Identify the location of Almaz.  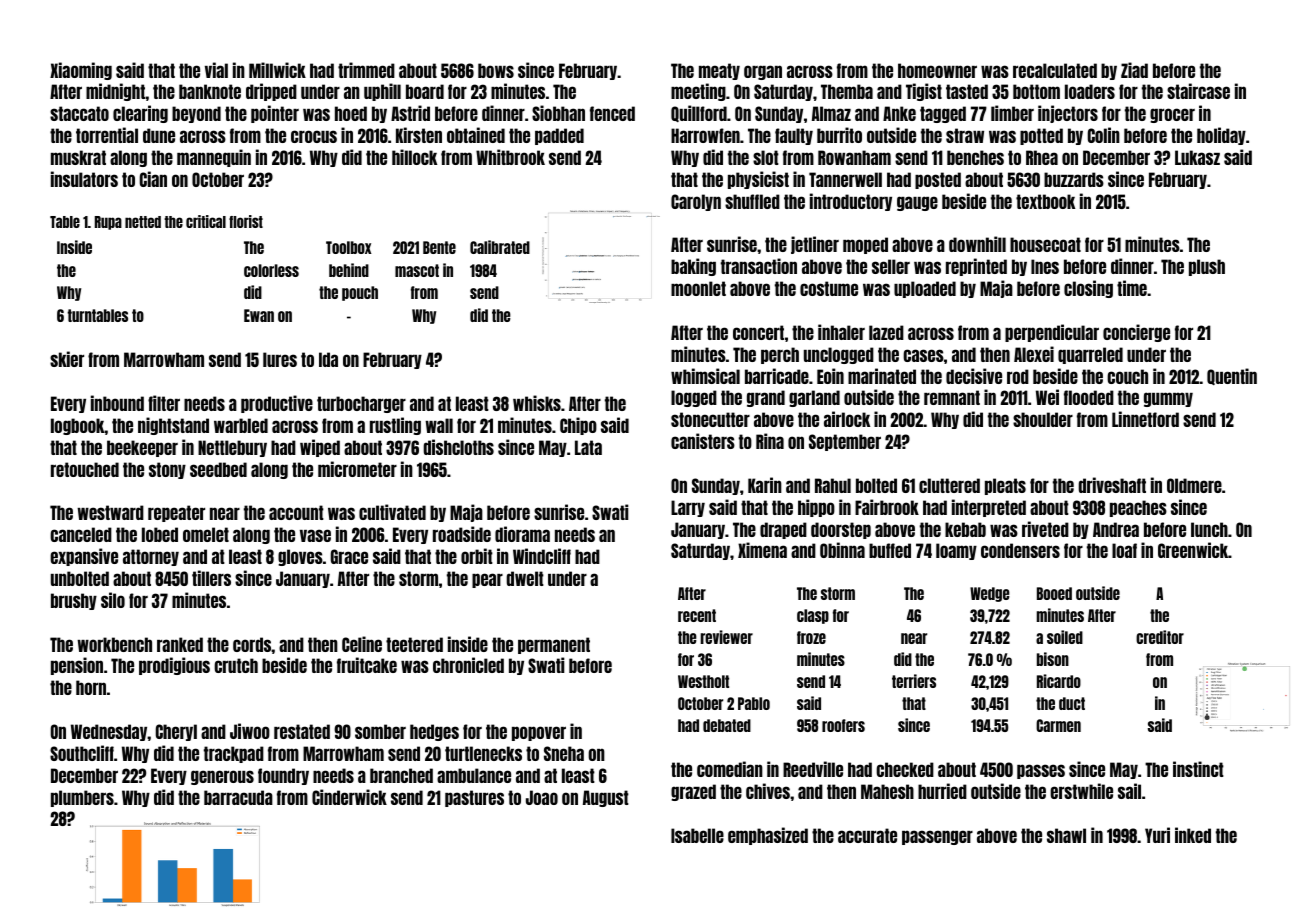
(831, 113).
